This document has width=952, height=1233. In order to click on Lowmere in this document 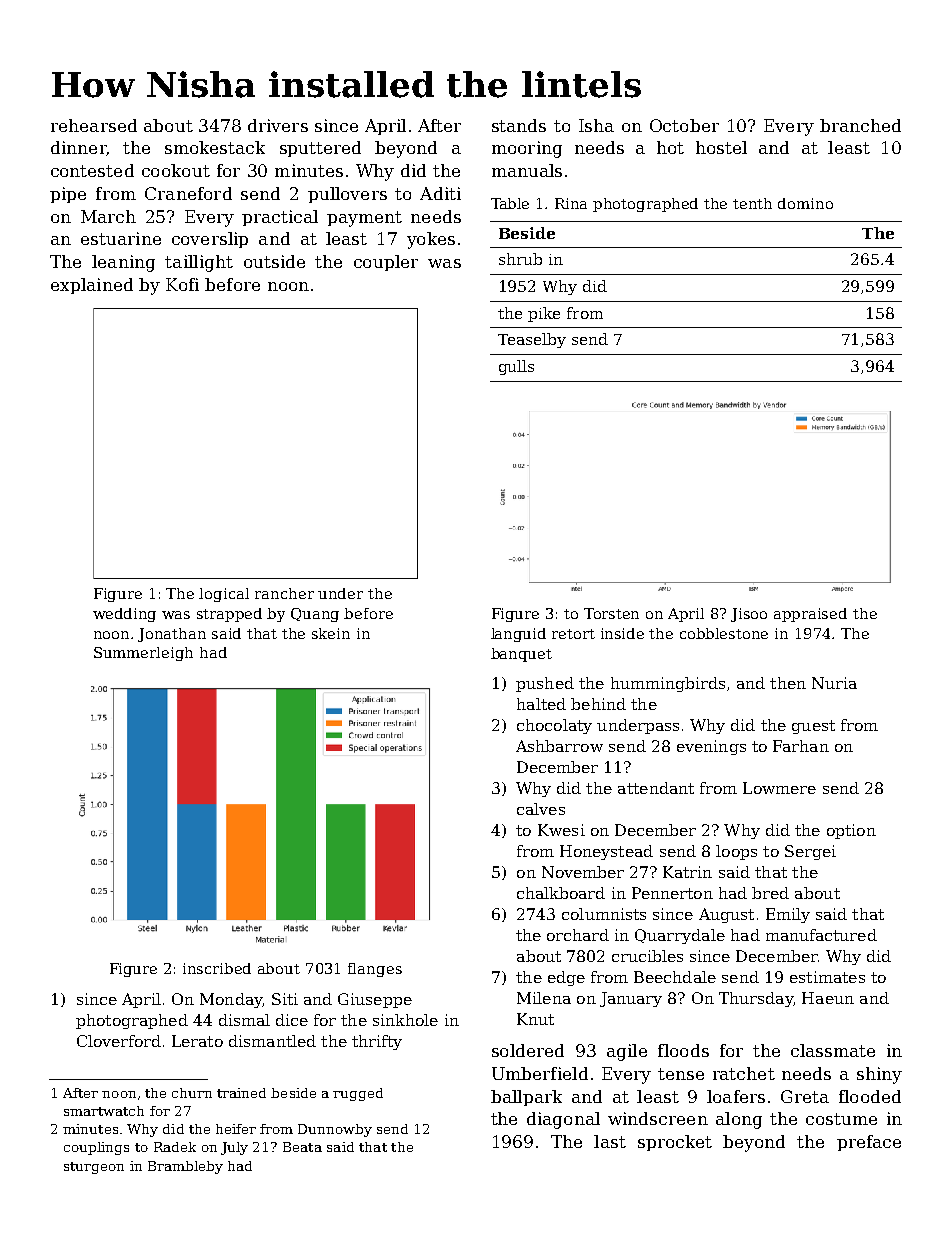, I will do `click(779, 788)`.
